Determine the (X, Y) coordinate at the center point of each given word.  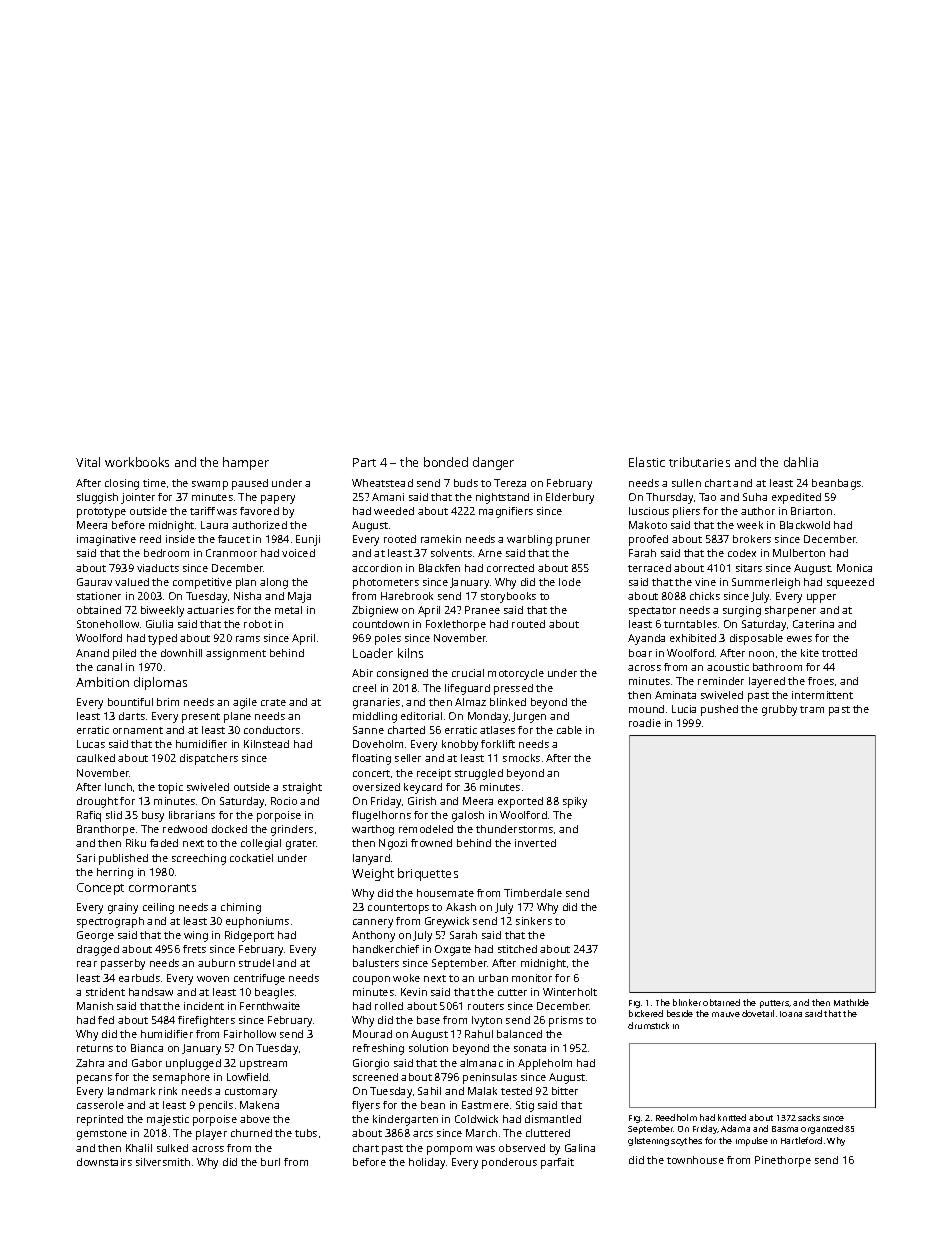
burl (270, 1162)
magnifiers (506, 512)
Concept (100, 889)
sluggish (97, 498)
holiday (427, 1163)
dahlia (801, 462)
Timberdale (533, 893)
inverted (535, 843)
